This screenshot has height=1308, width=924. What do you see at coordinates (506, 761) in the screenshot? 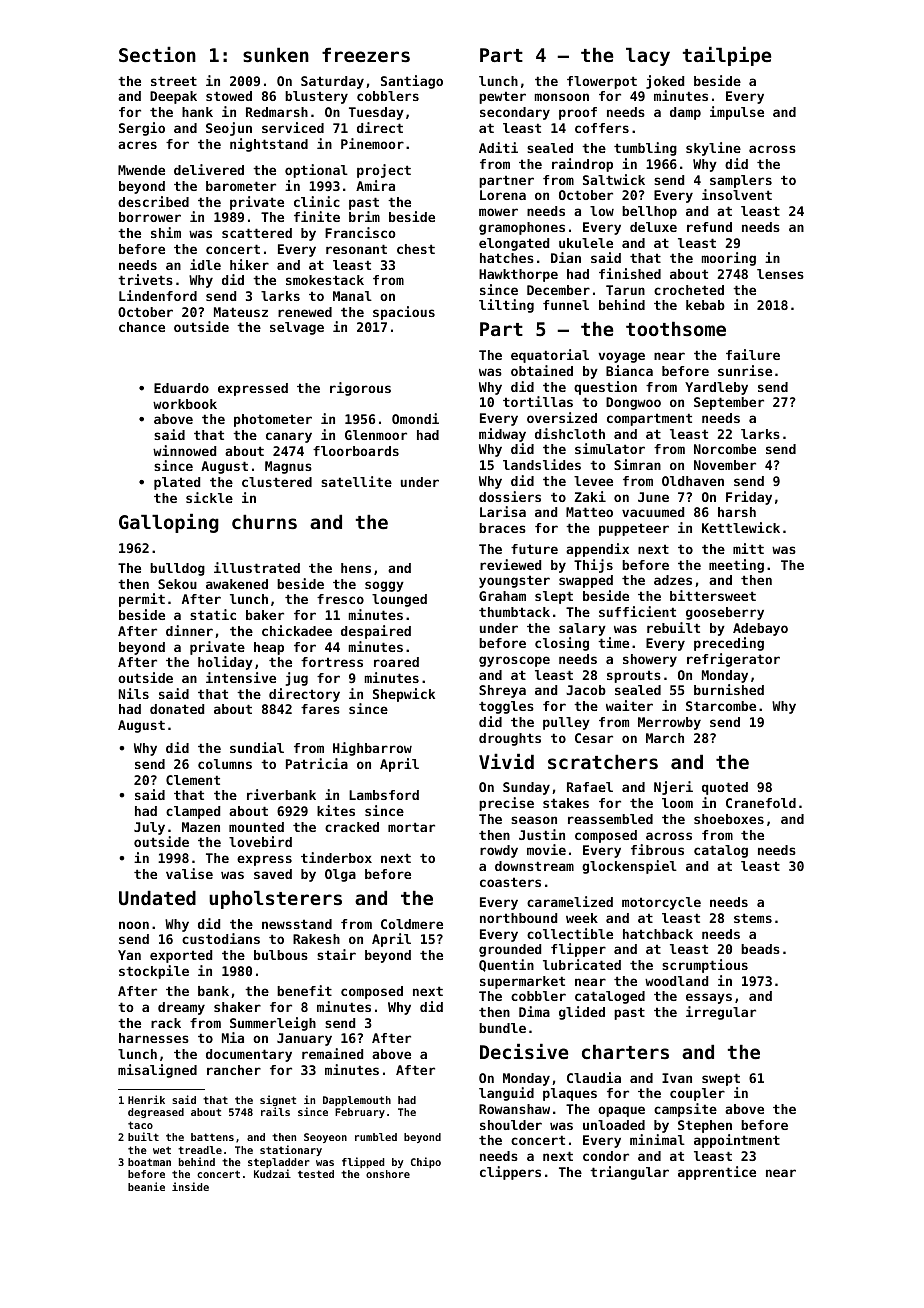
I see `Vivid` at bounding box center [506, 761].
